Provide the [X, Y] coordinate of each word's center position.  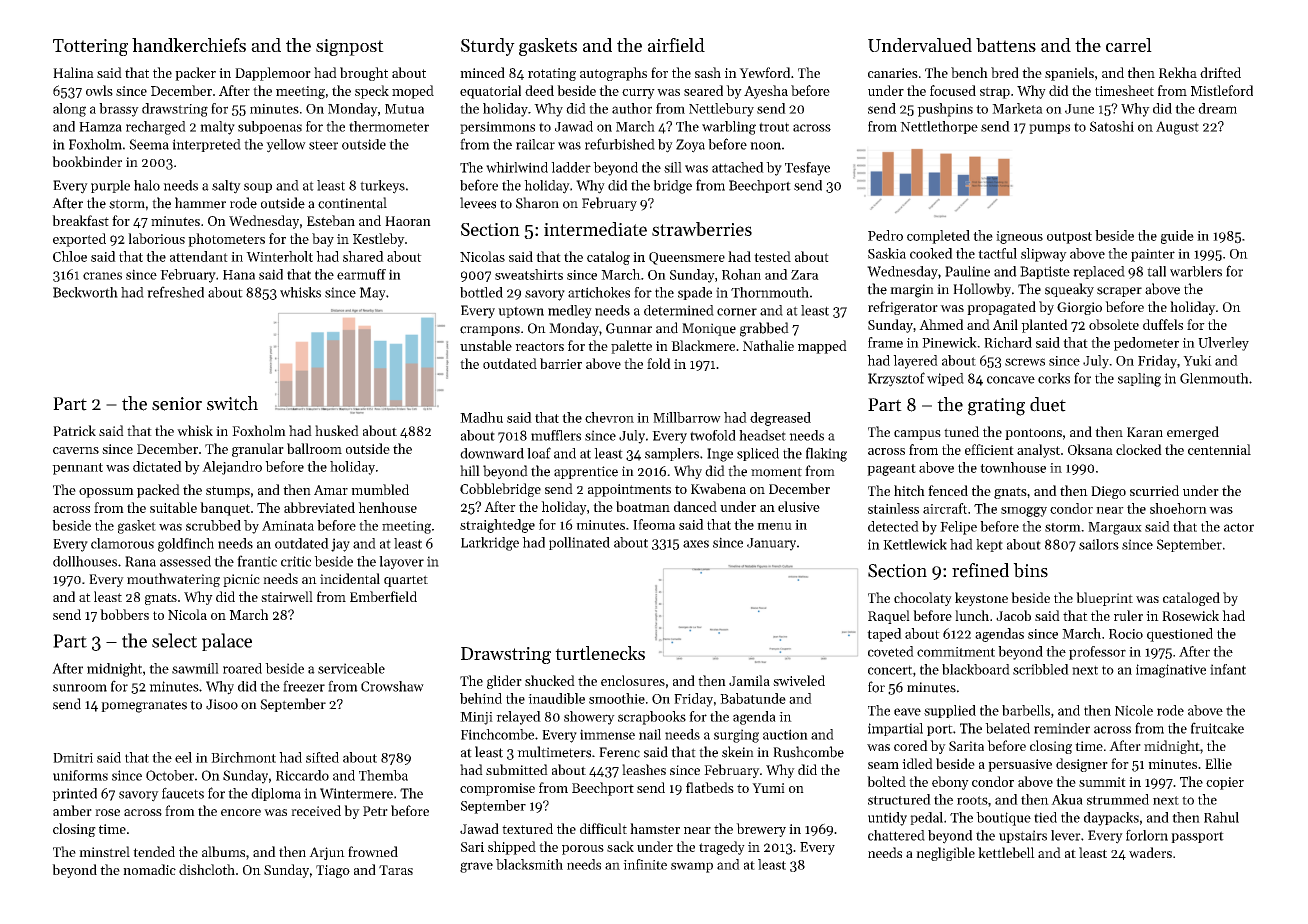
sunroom [80, 688]
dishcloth [207, 869]
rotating [552, 74]
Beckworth [85, 292]
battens [1006, 45]
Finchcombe [497, 734]
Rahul [1221, 817]
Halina [73, 72]
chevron [609, 417]
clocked [1139, 449]
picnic [241, 580]
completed [938, 237]
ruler [1128, 615]
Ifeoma [654, 524]
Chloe [70, 256]
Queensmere [687, 258]
